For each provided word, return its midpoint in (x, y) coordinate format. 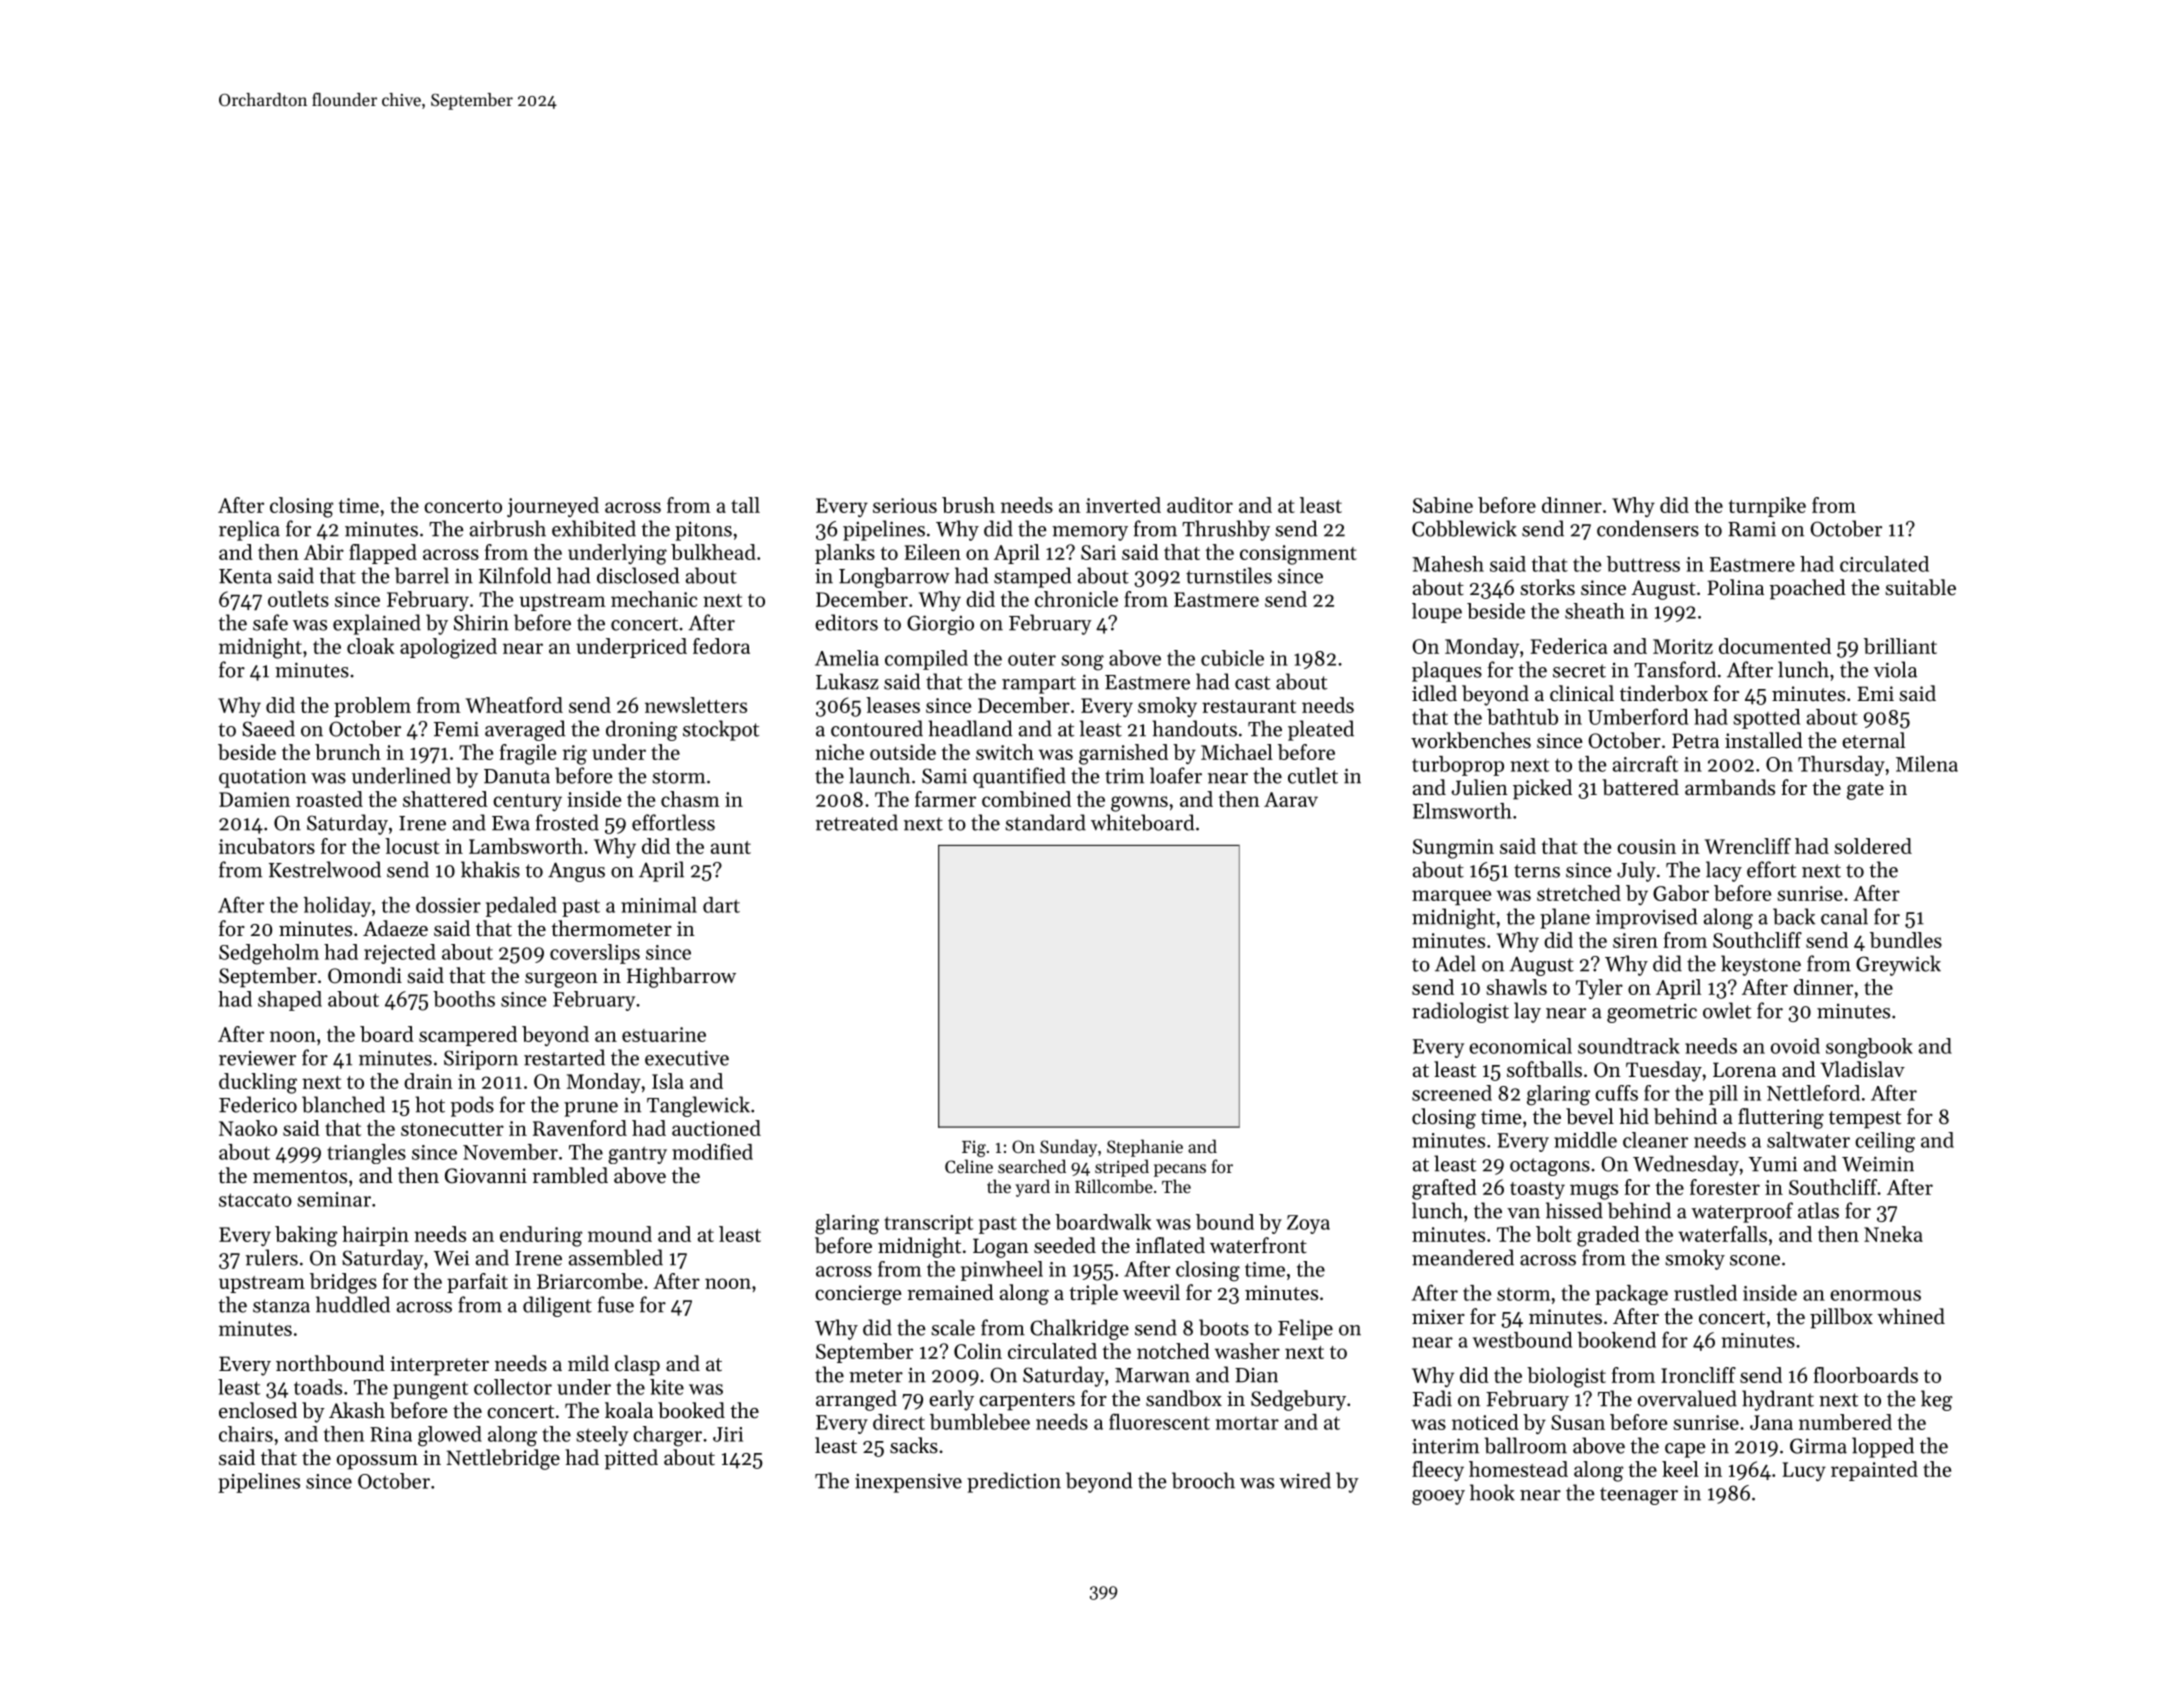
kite (667, 1387)
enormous (1875, 1295)
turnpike (1767, 507)
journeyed (553, 507)
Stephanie (1145, 1148)
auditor (1200, 505)
